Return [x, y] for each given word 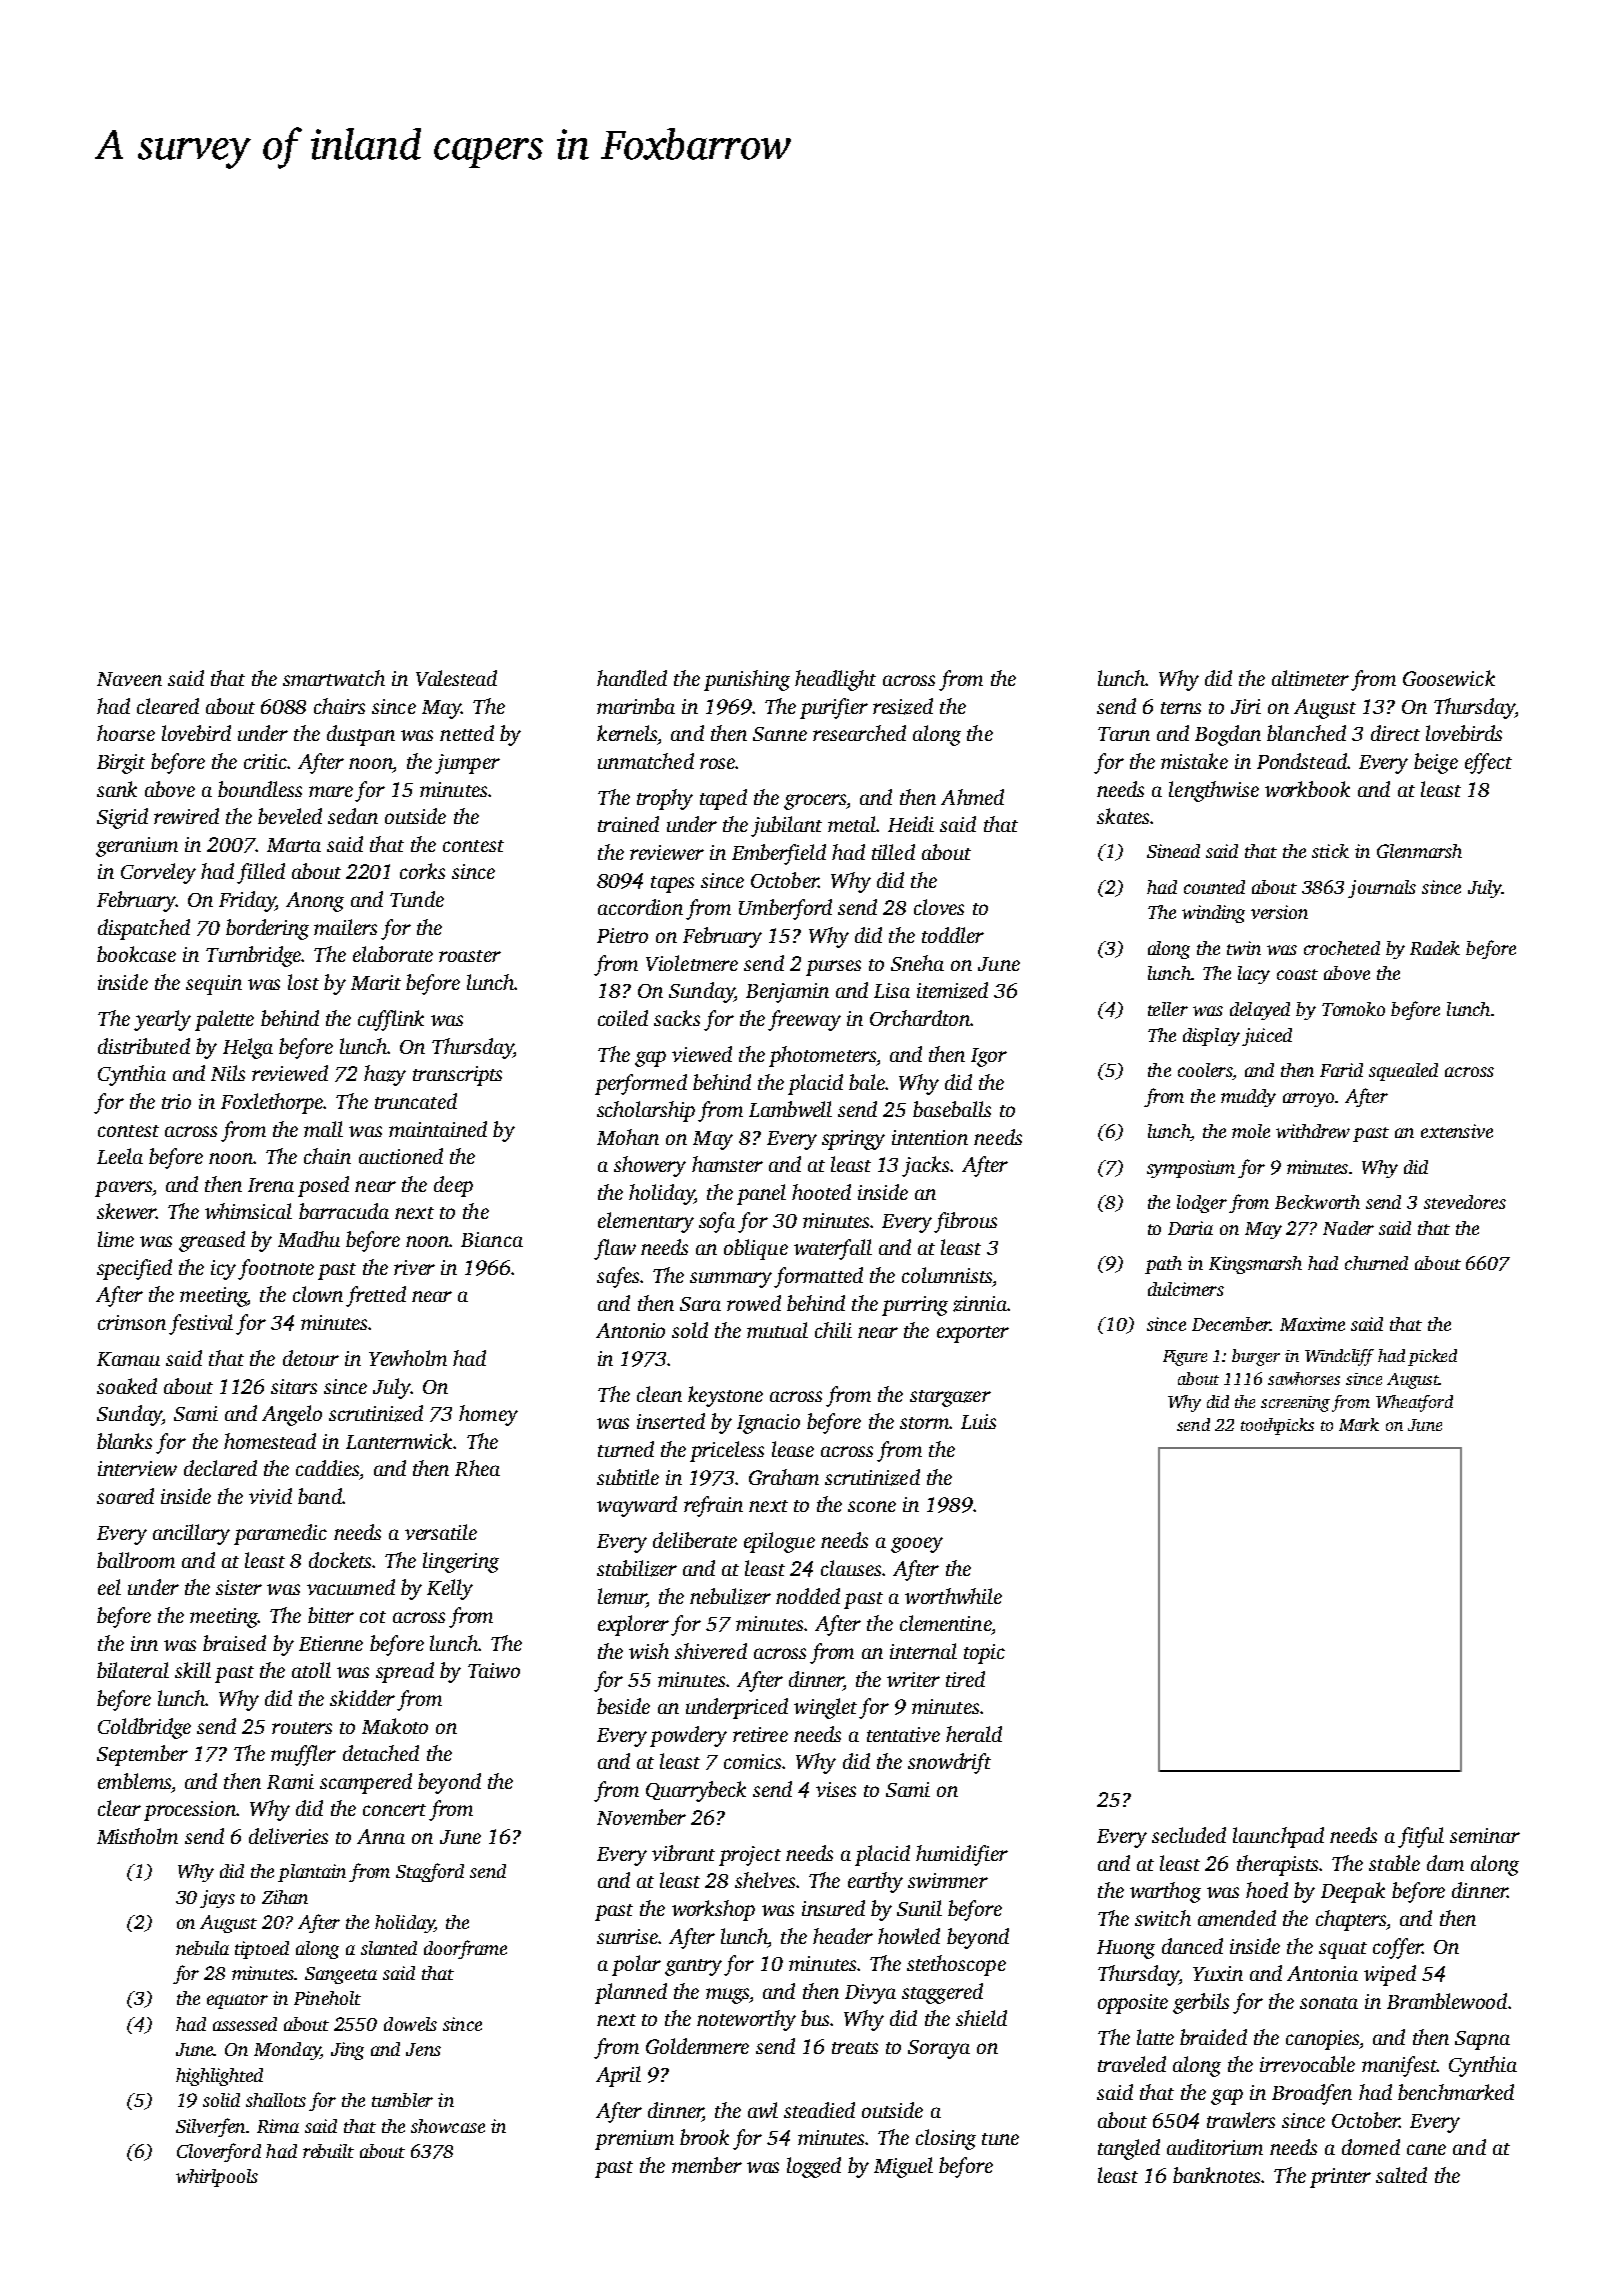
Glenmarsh [1419, 851]
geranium [137, 847]
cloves [939, 907]
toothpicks [1277, 1426]
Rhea [477, 1468]
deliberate [695, 1540]
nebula [202, 1948]
